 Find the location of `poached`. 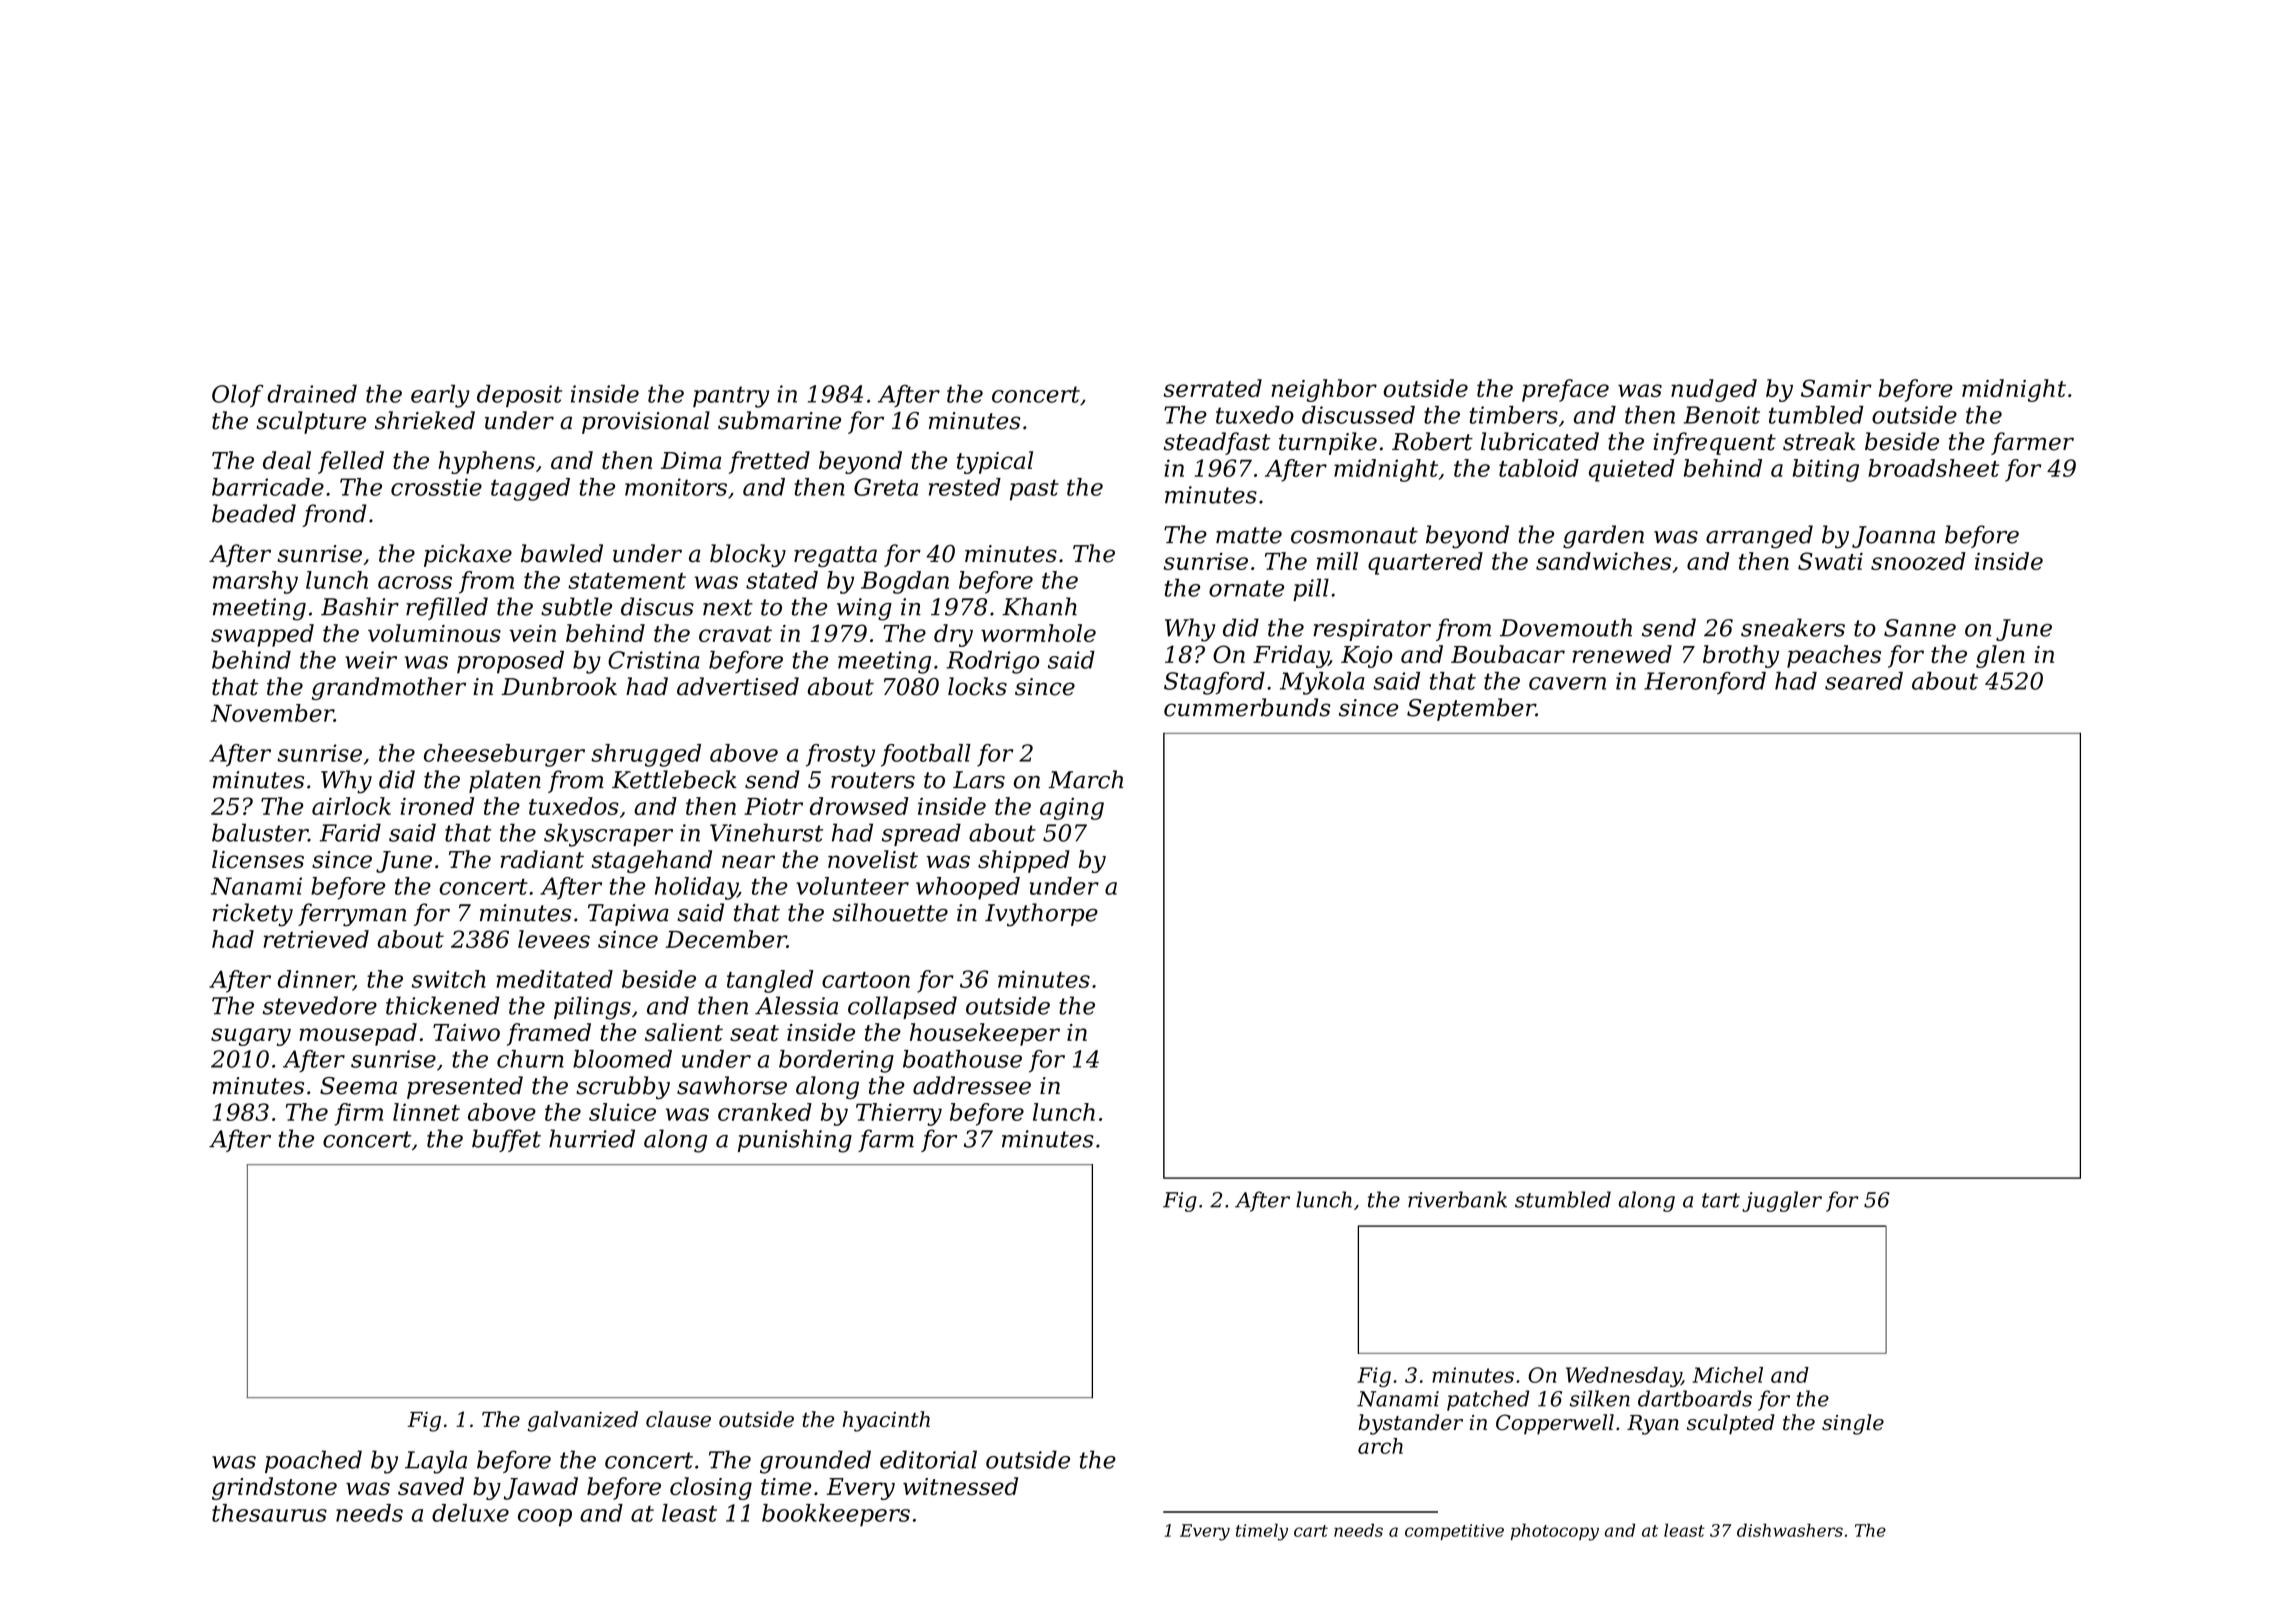

poached is located at coordinates (313, 1461).
